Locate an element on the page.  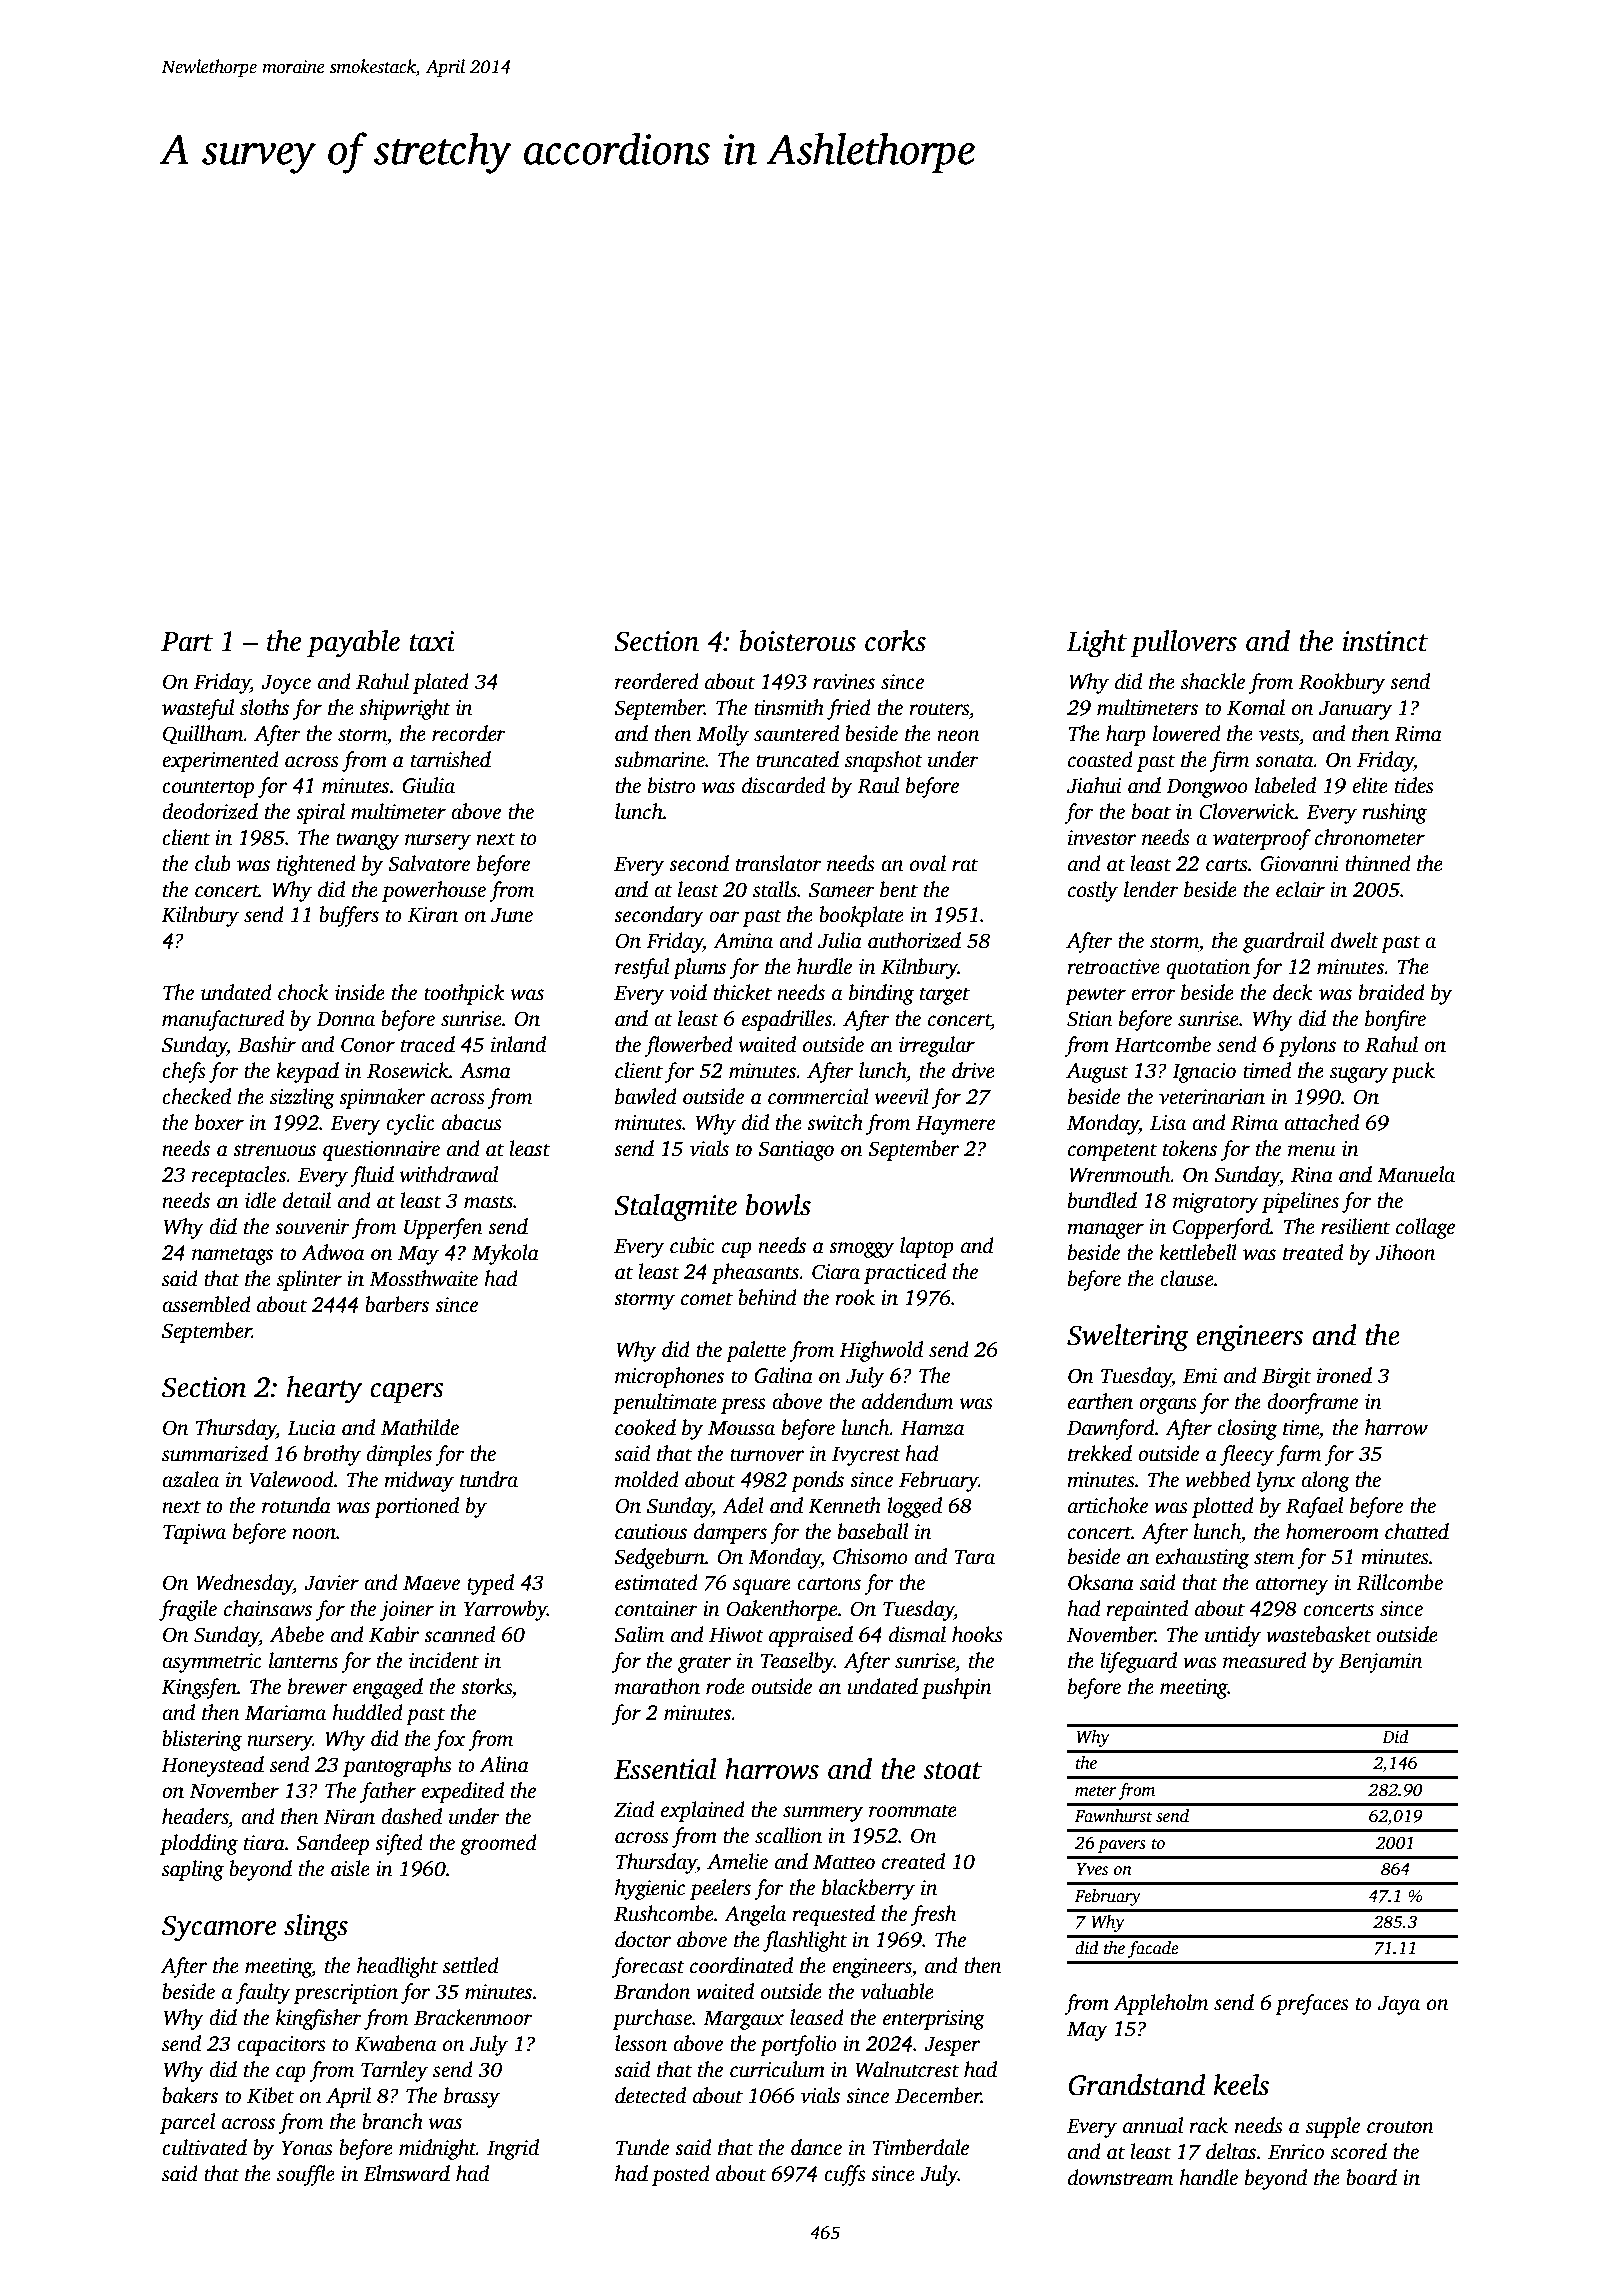
Benjamin is located at coordinates (1380, 1663).
